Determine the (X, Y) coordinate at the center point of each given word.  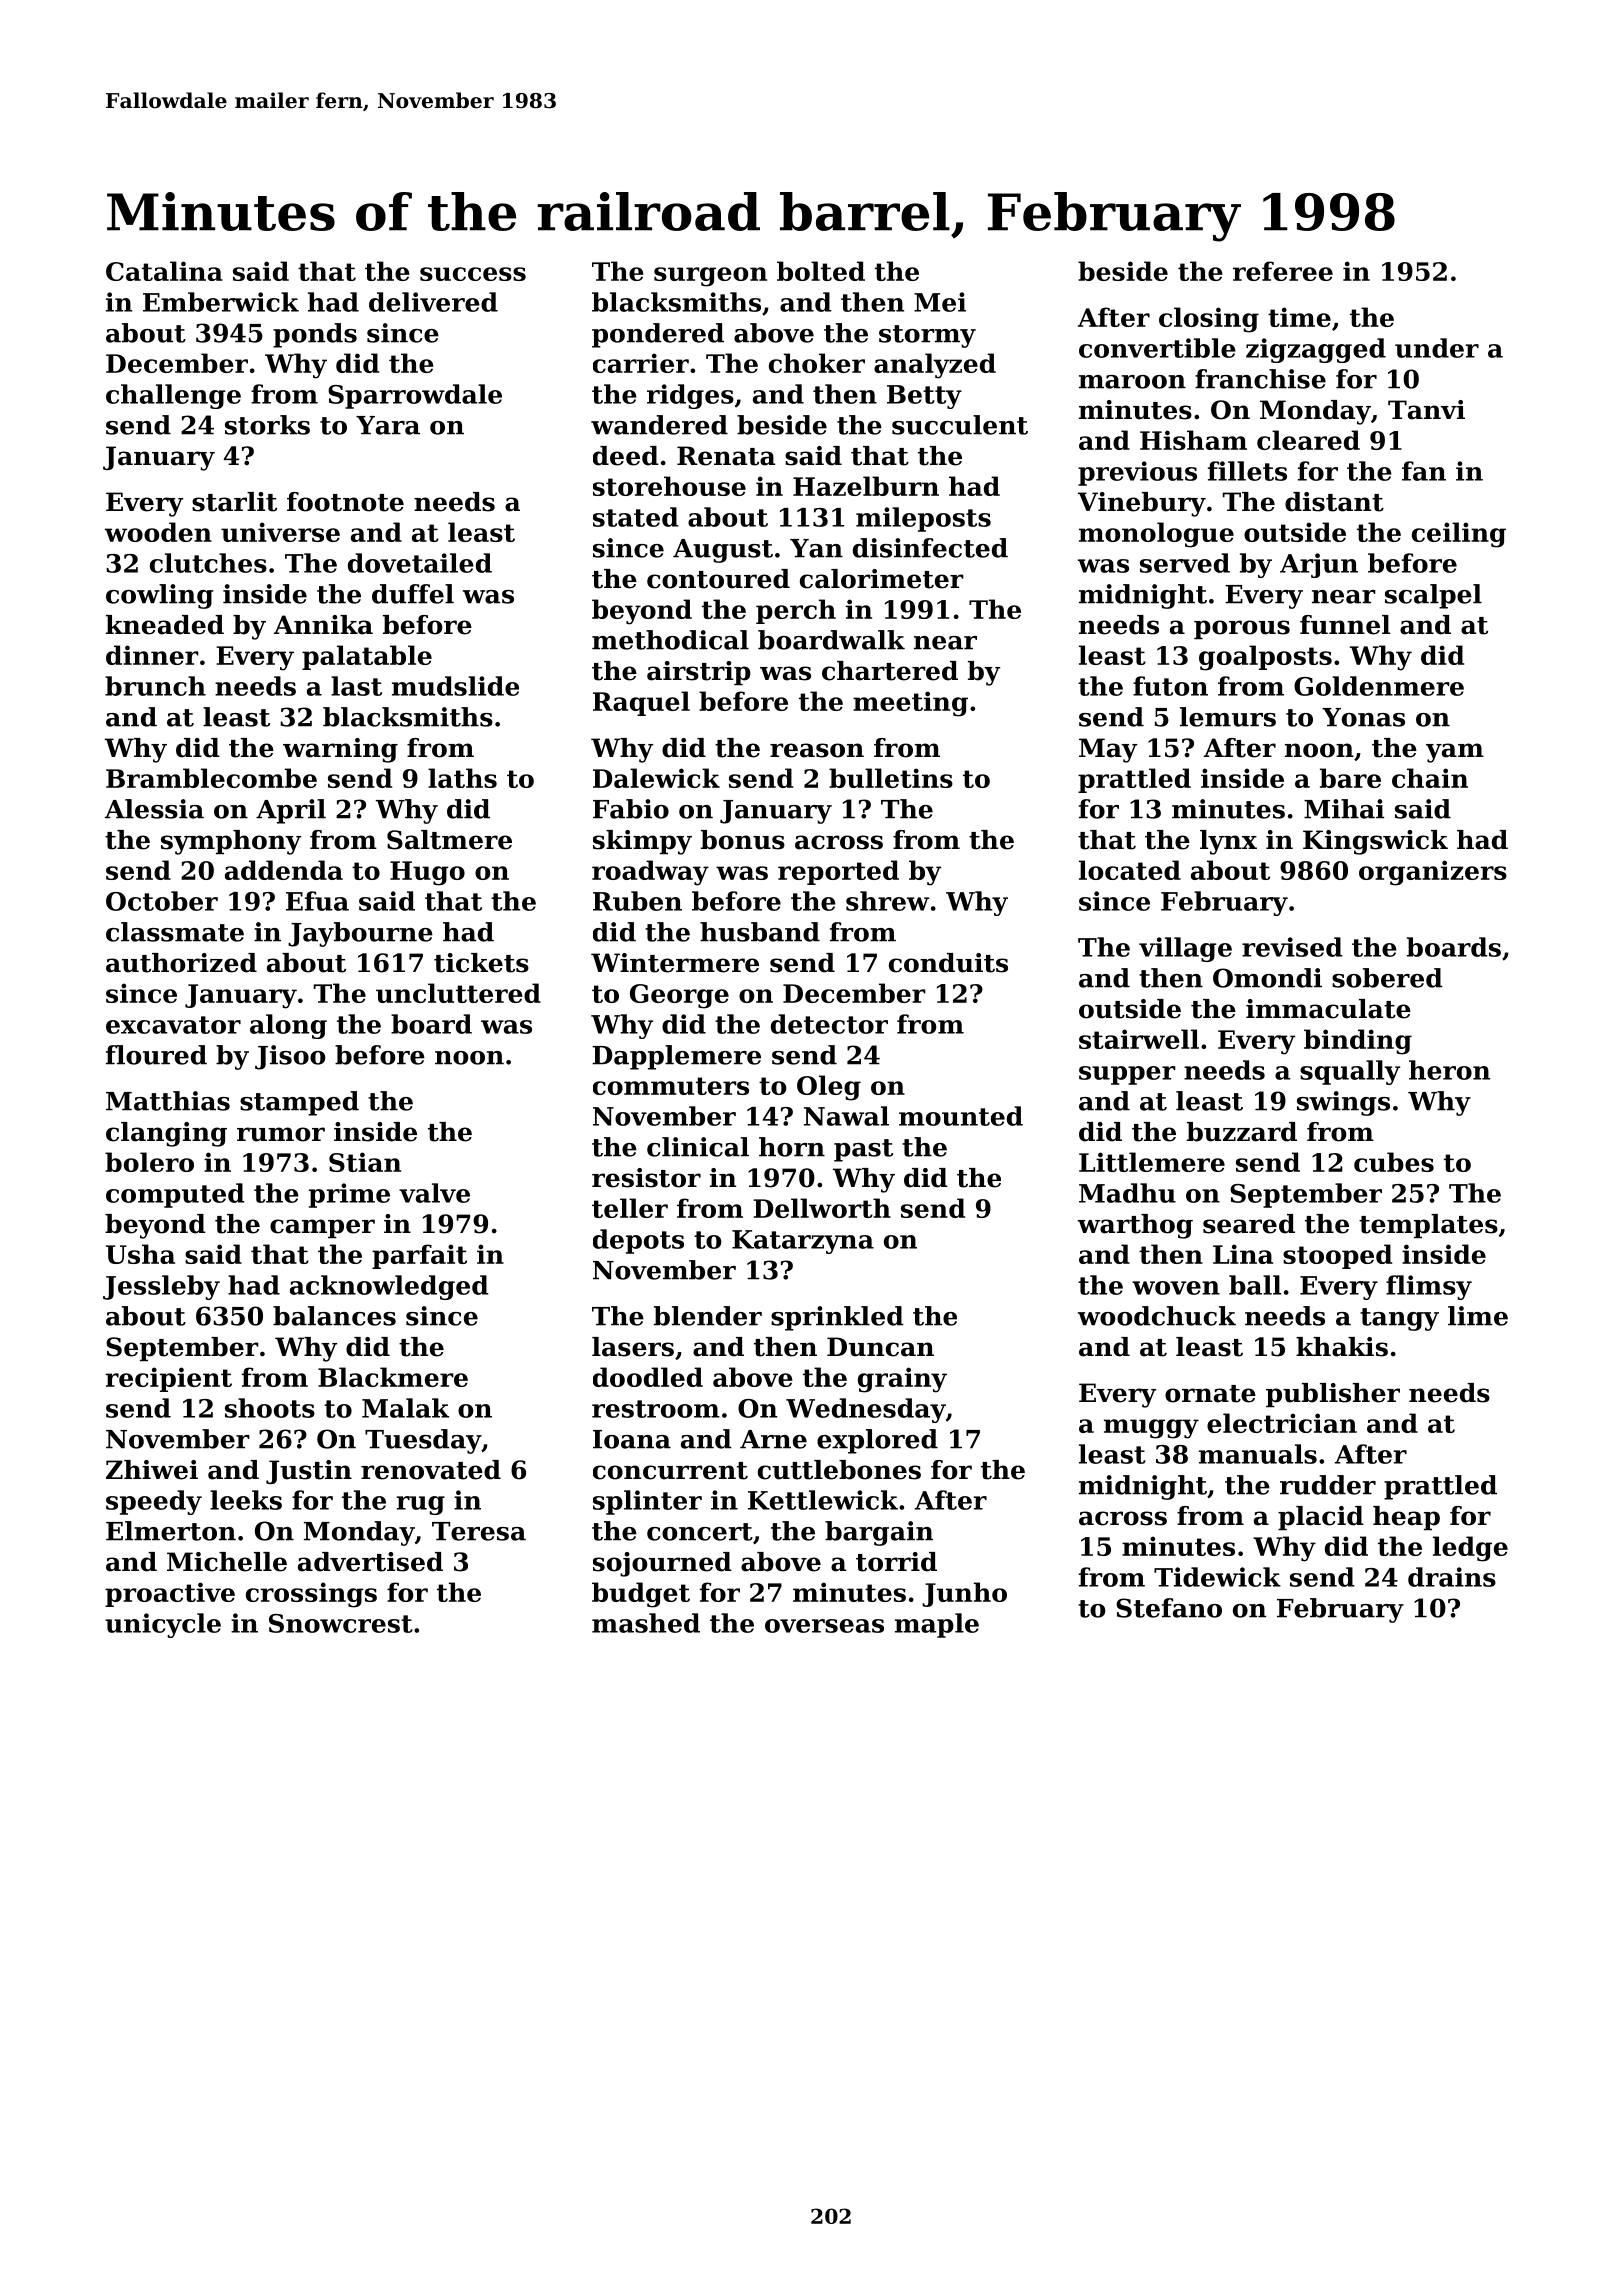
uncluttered (458, 993)
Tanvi (1426, 410)
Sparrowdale (415, 396)
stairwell (1139, 1039)
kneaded (165, 625)
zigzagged (1316, 350)
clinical (698, 1147)
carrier (641, 363)
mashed (646, 1623)
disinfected (930, 548)
